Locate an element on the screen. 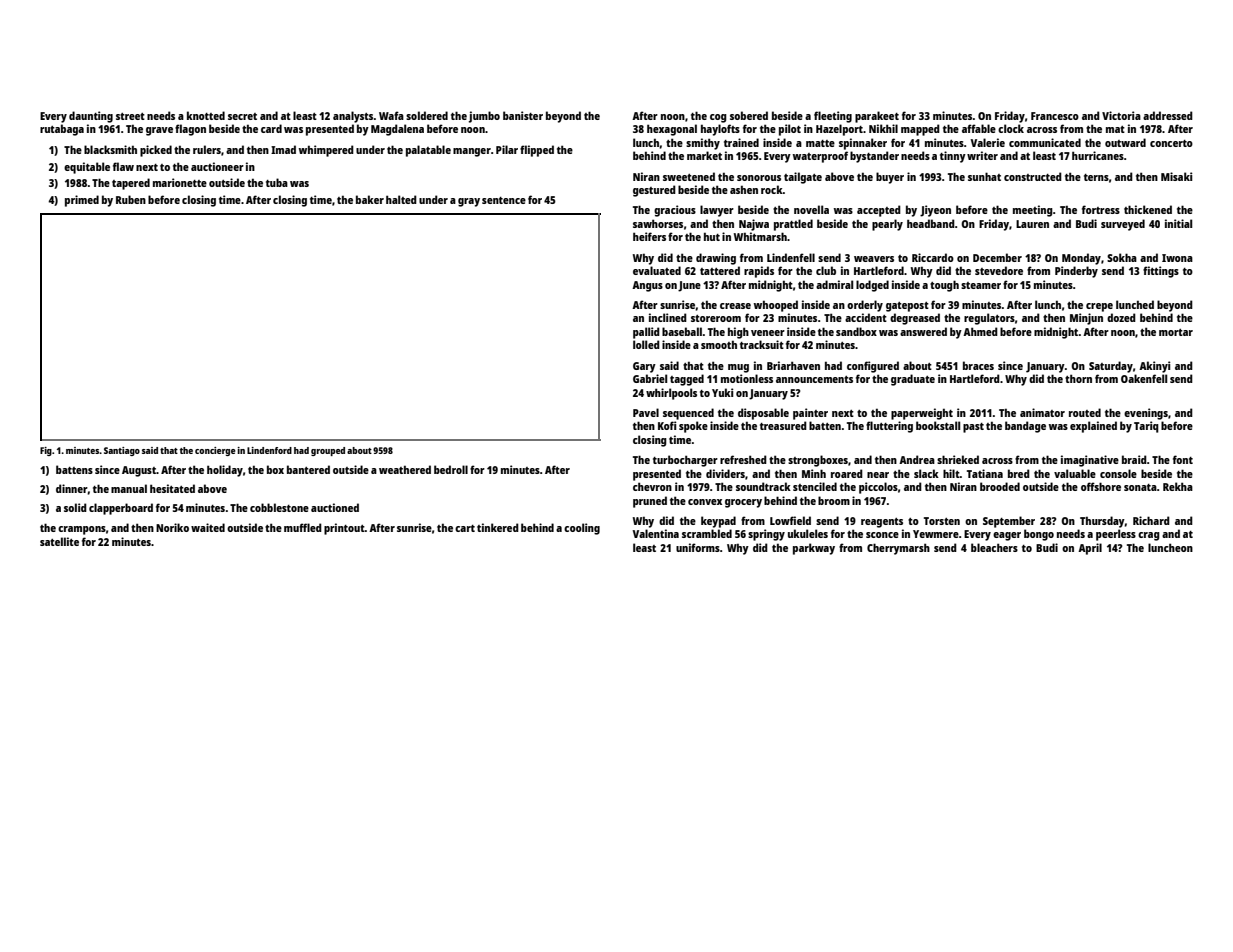  Cherrymarsh is located at coordinates (898, 549).
